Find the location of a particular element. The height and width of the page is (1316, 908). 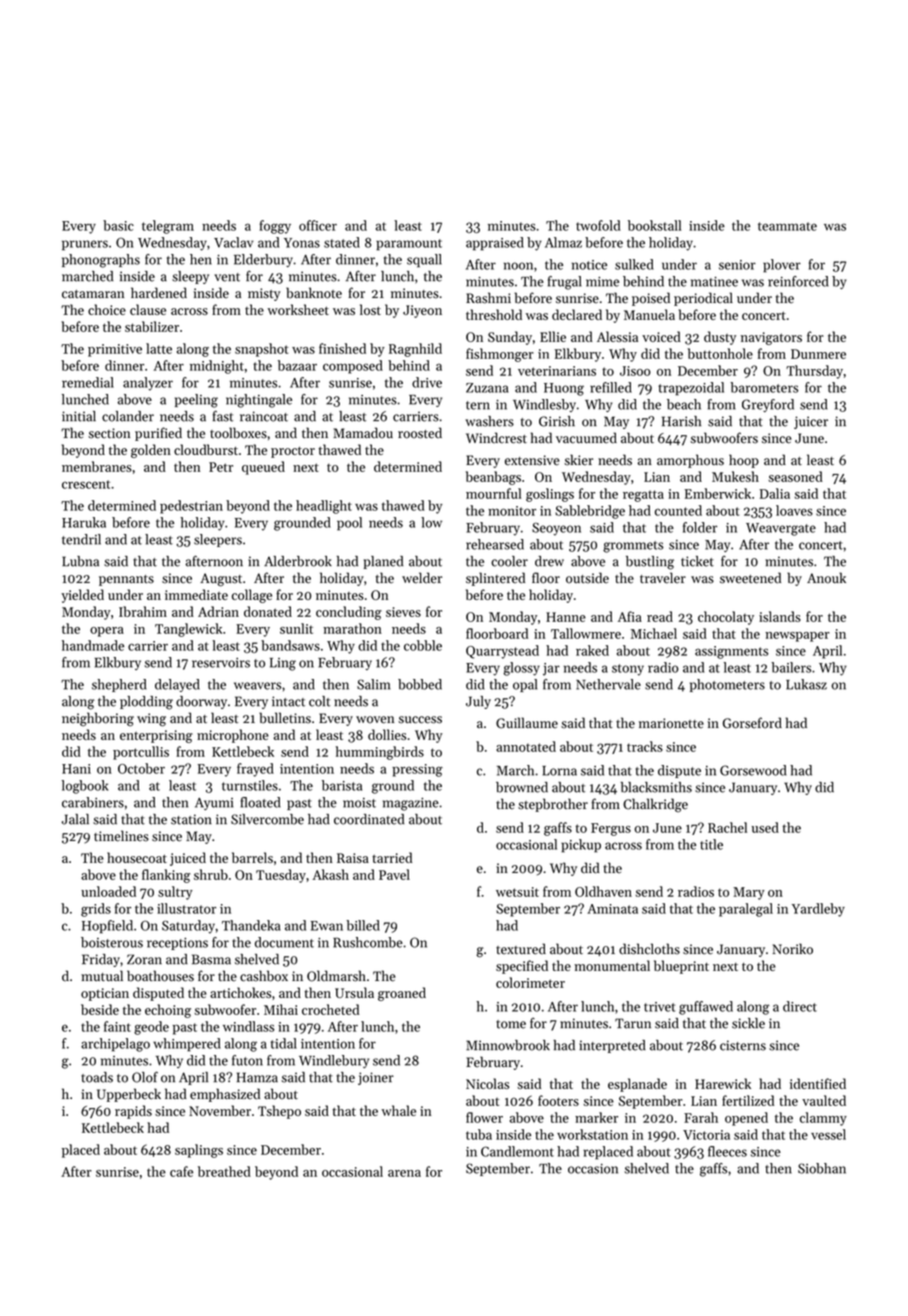

Siobhan is located at coordinates (822, 1168).
